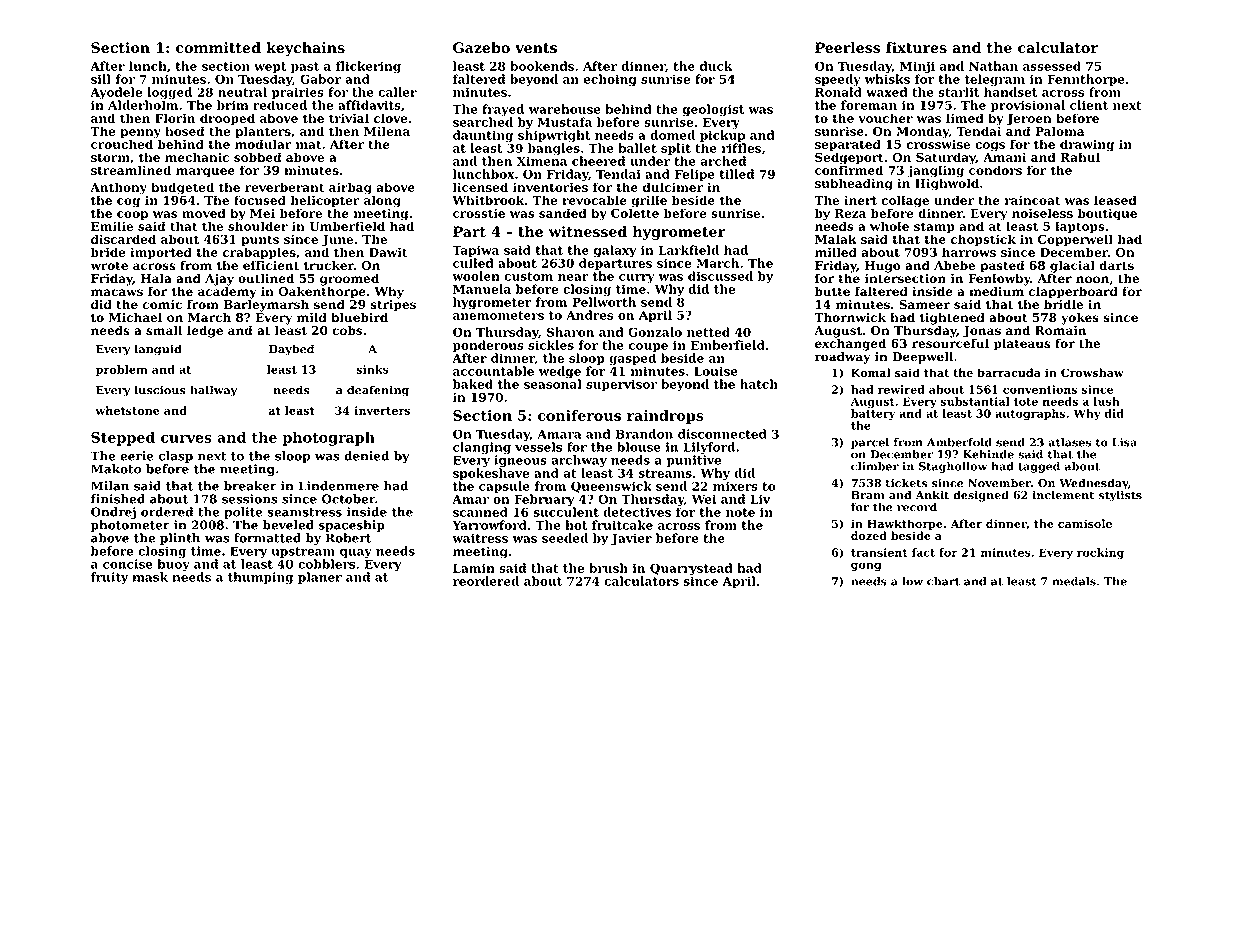 The width and height of the screenshot is (1233, 952). Describe the element at coordinates (348, 538) in the screenshot. I see `Robert` at that location.
